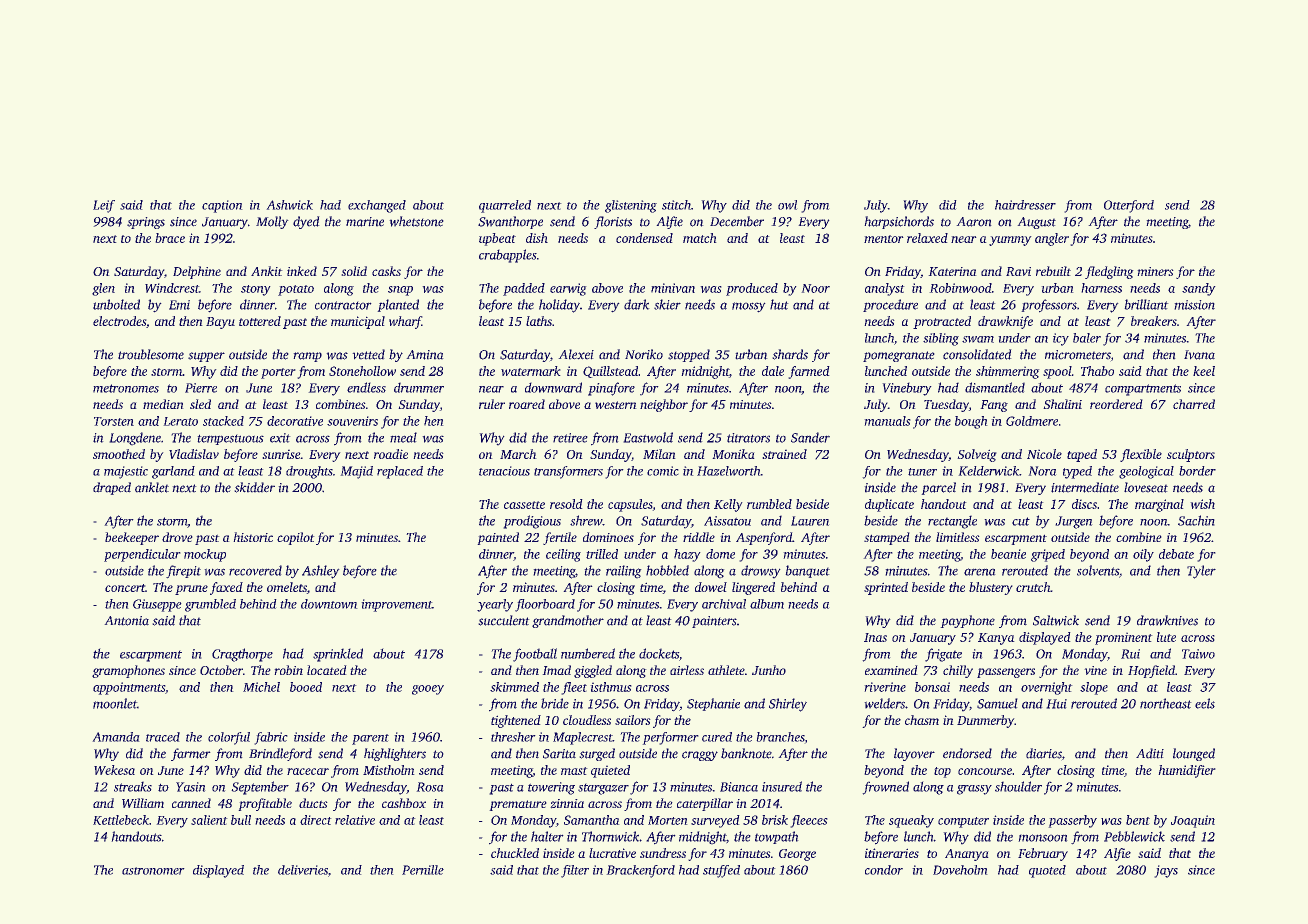  I want to click on crutch, so click(1033, 587).
